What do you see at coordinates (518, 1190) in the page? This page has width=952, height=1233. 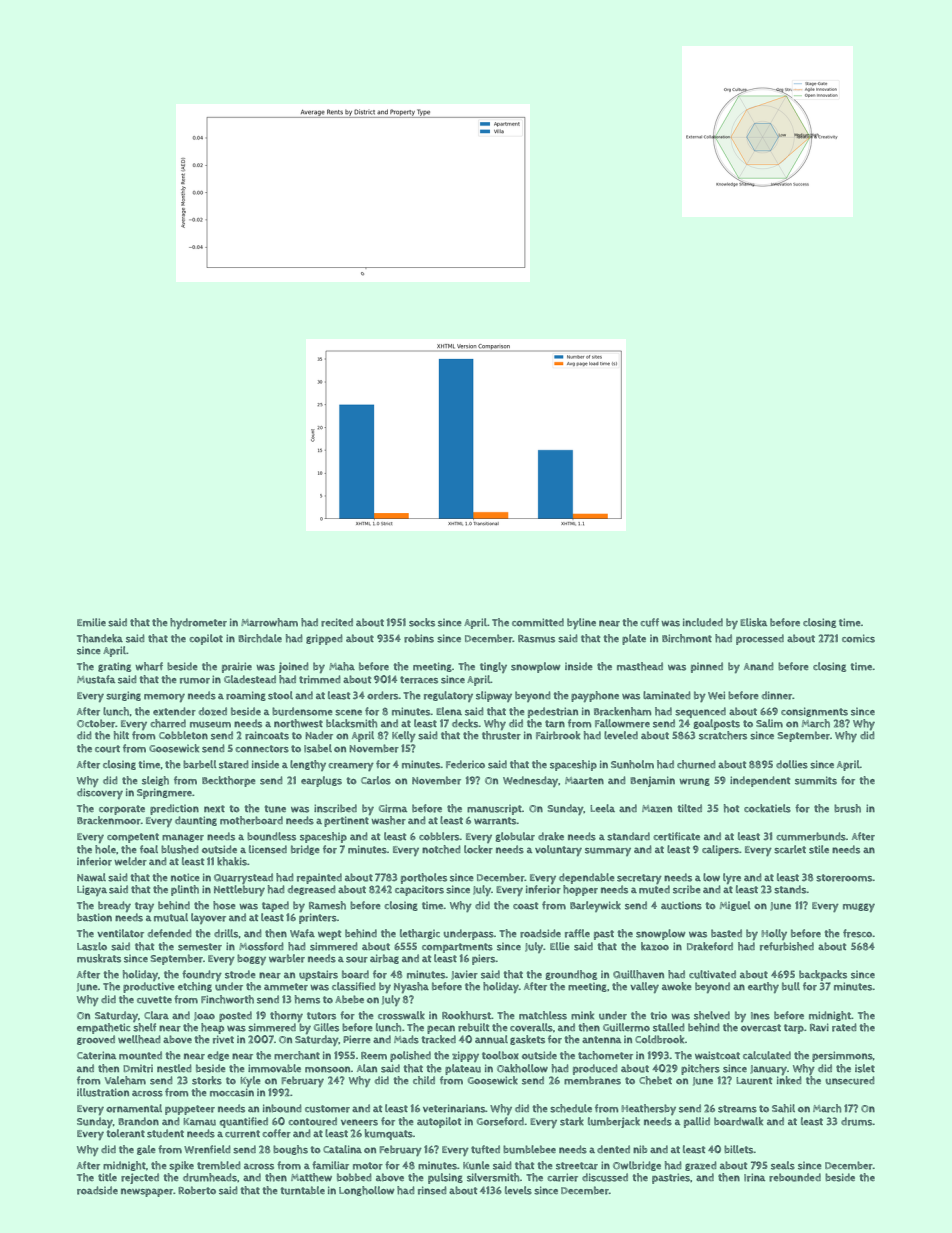 I see `levels` at bounding box center [518, 1190].
